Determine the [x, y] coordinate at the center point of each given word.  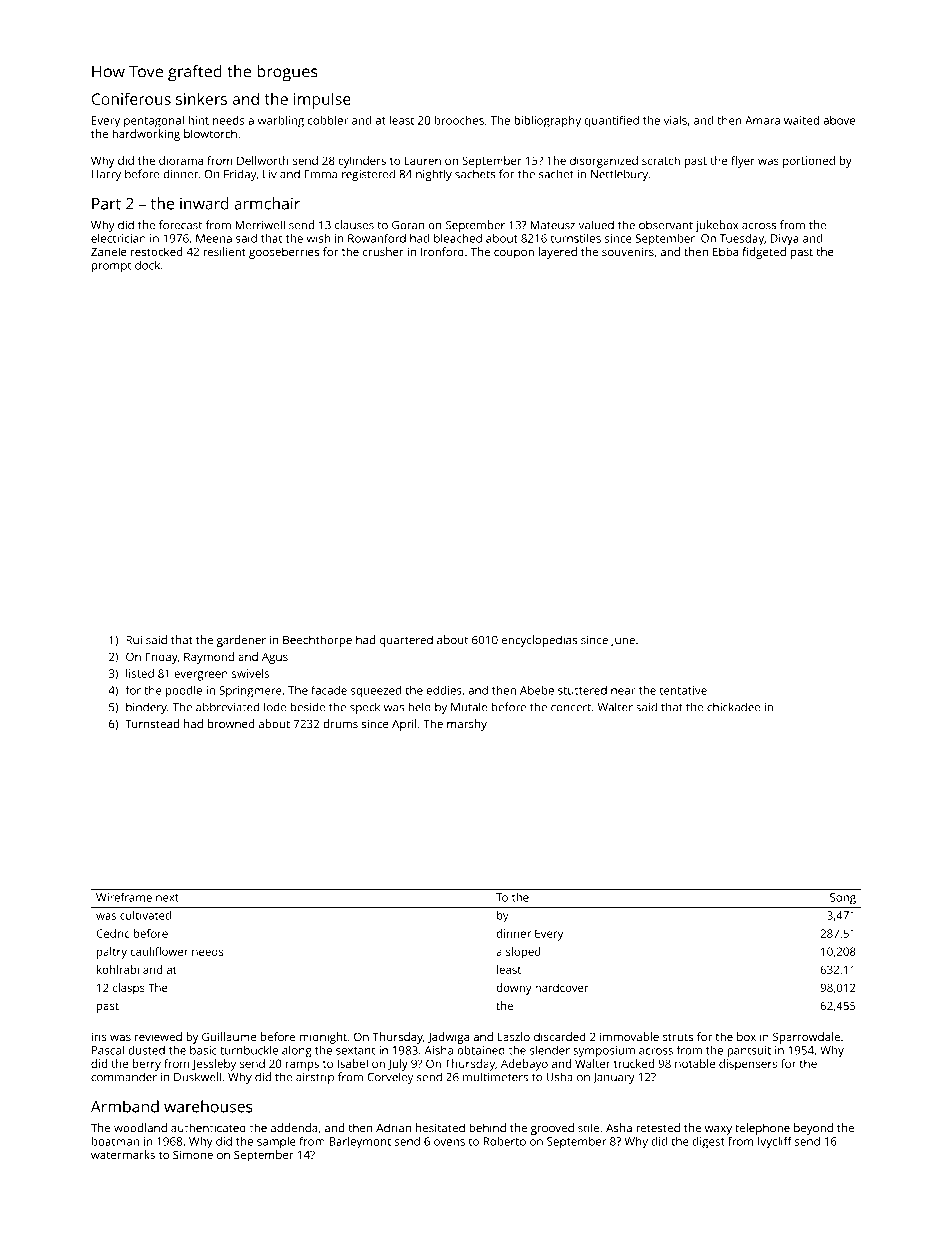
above [839, 120]
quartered [406, 641]
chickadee [734, 707]
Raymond [209, 658]
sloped [523, 953]
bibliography [547, 122]
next [167, 898]
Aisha [438, 1050]
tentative [683, 690]
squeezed [376, 692]
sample [276, 1142]
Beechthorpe [317, 641]
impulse [322, 101]
